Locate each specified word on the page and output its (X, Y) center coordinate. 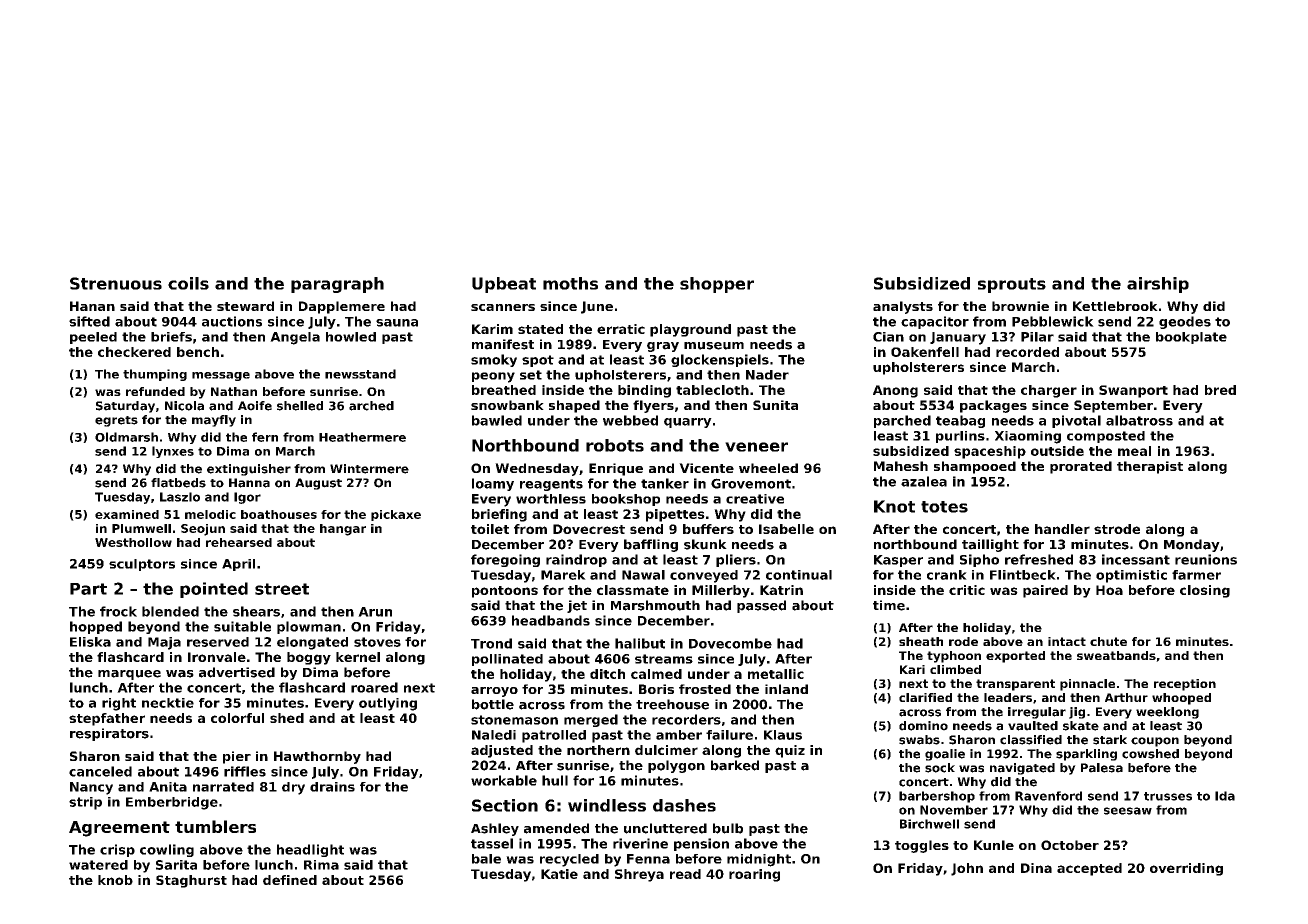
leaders (1008, 697)
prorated (1081, 467)
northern (598, 750)
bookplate (1191, 338)
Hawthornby (317, 757)
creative (755, 499)
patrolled (554, 736)
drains (332, 787)
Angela (295, 338)
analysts (903, 307)
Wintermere (369, 469)
